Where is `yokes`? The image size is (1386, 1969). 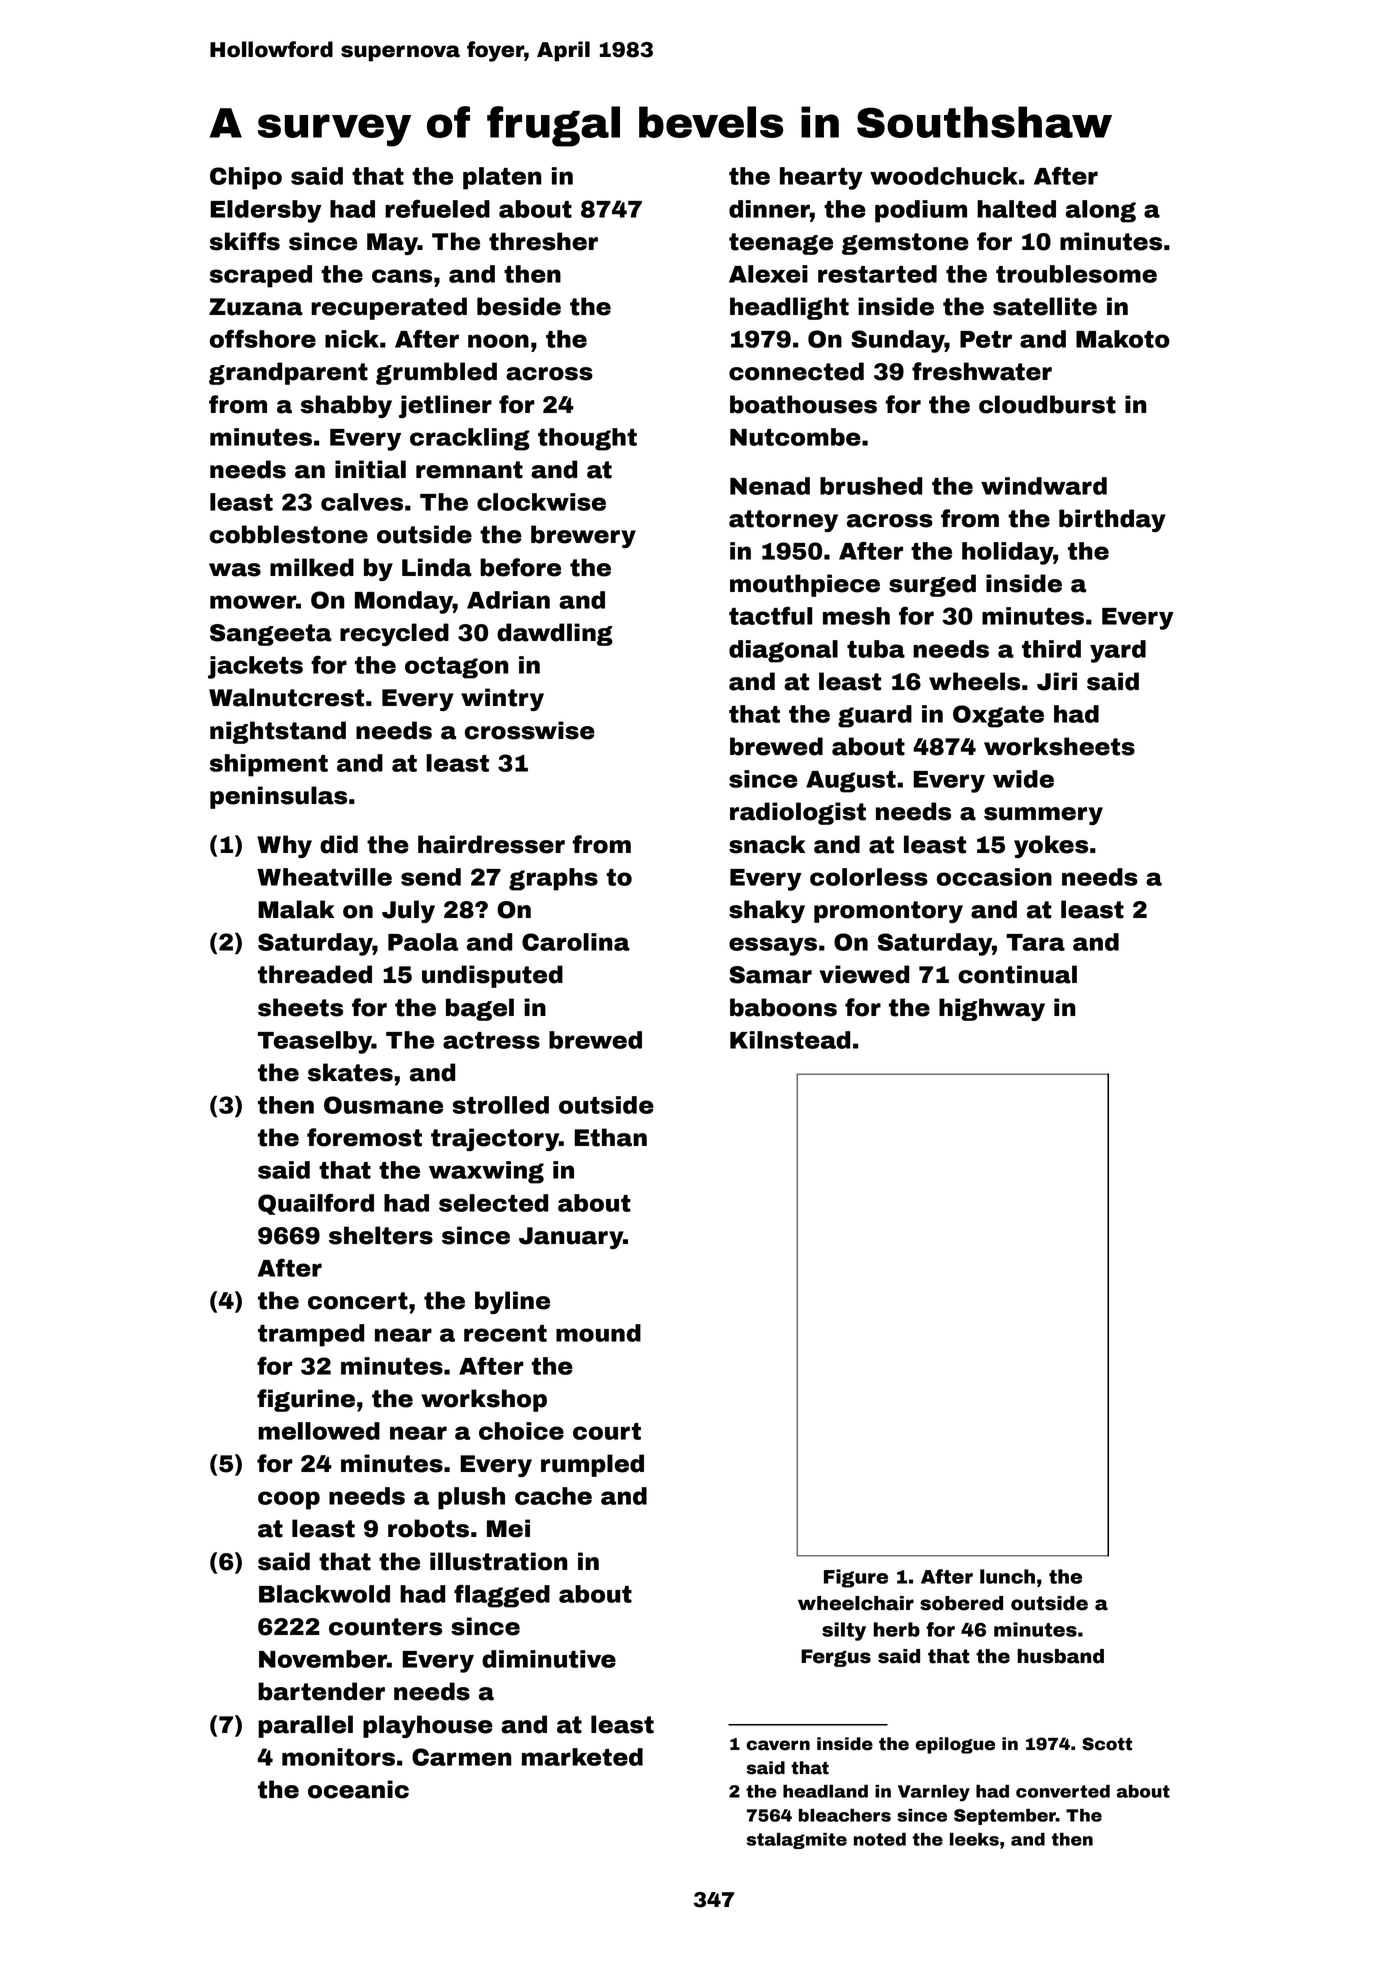 yokes is located at coordinates (1051, 846).
